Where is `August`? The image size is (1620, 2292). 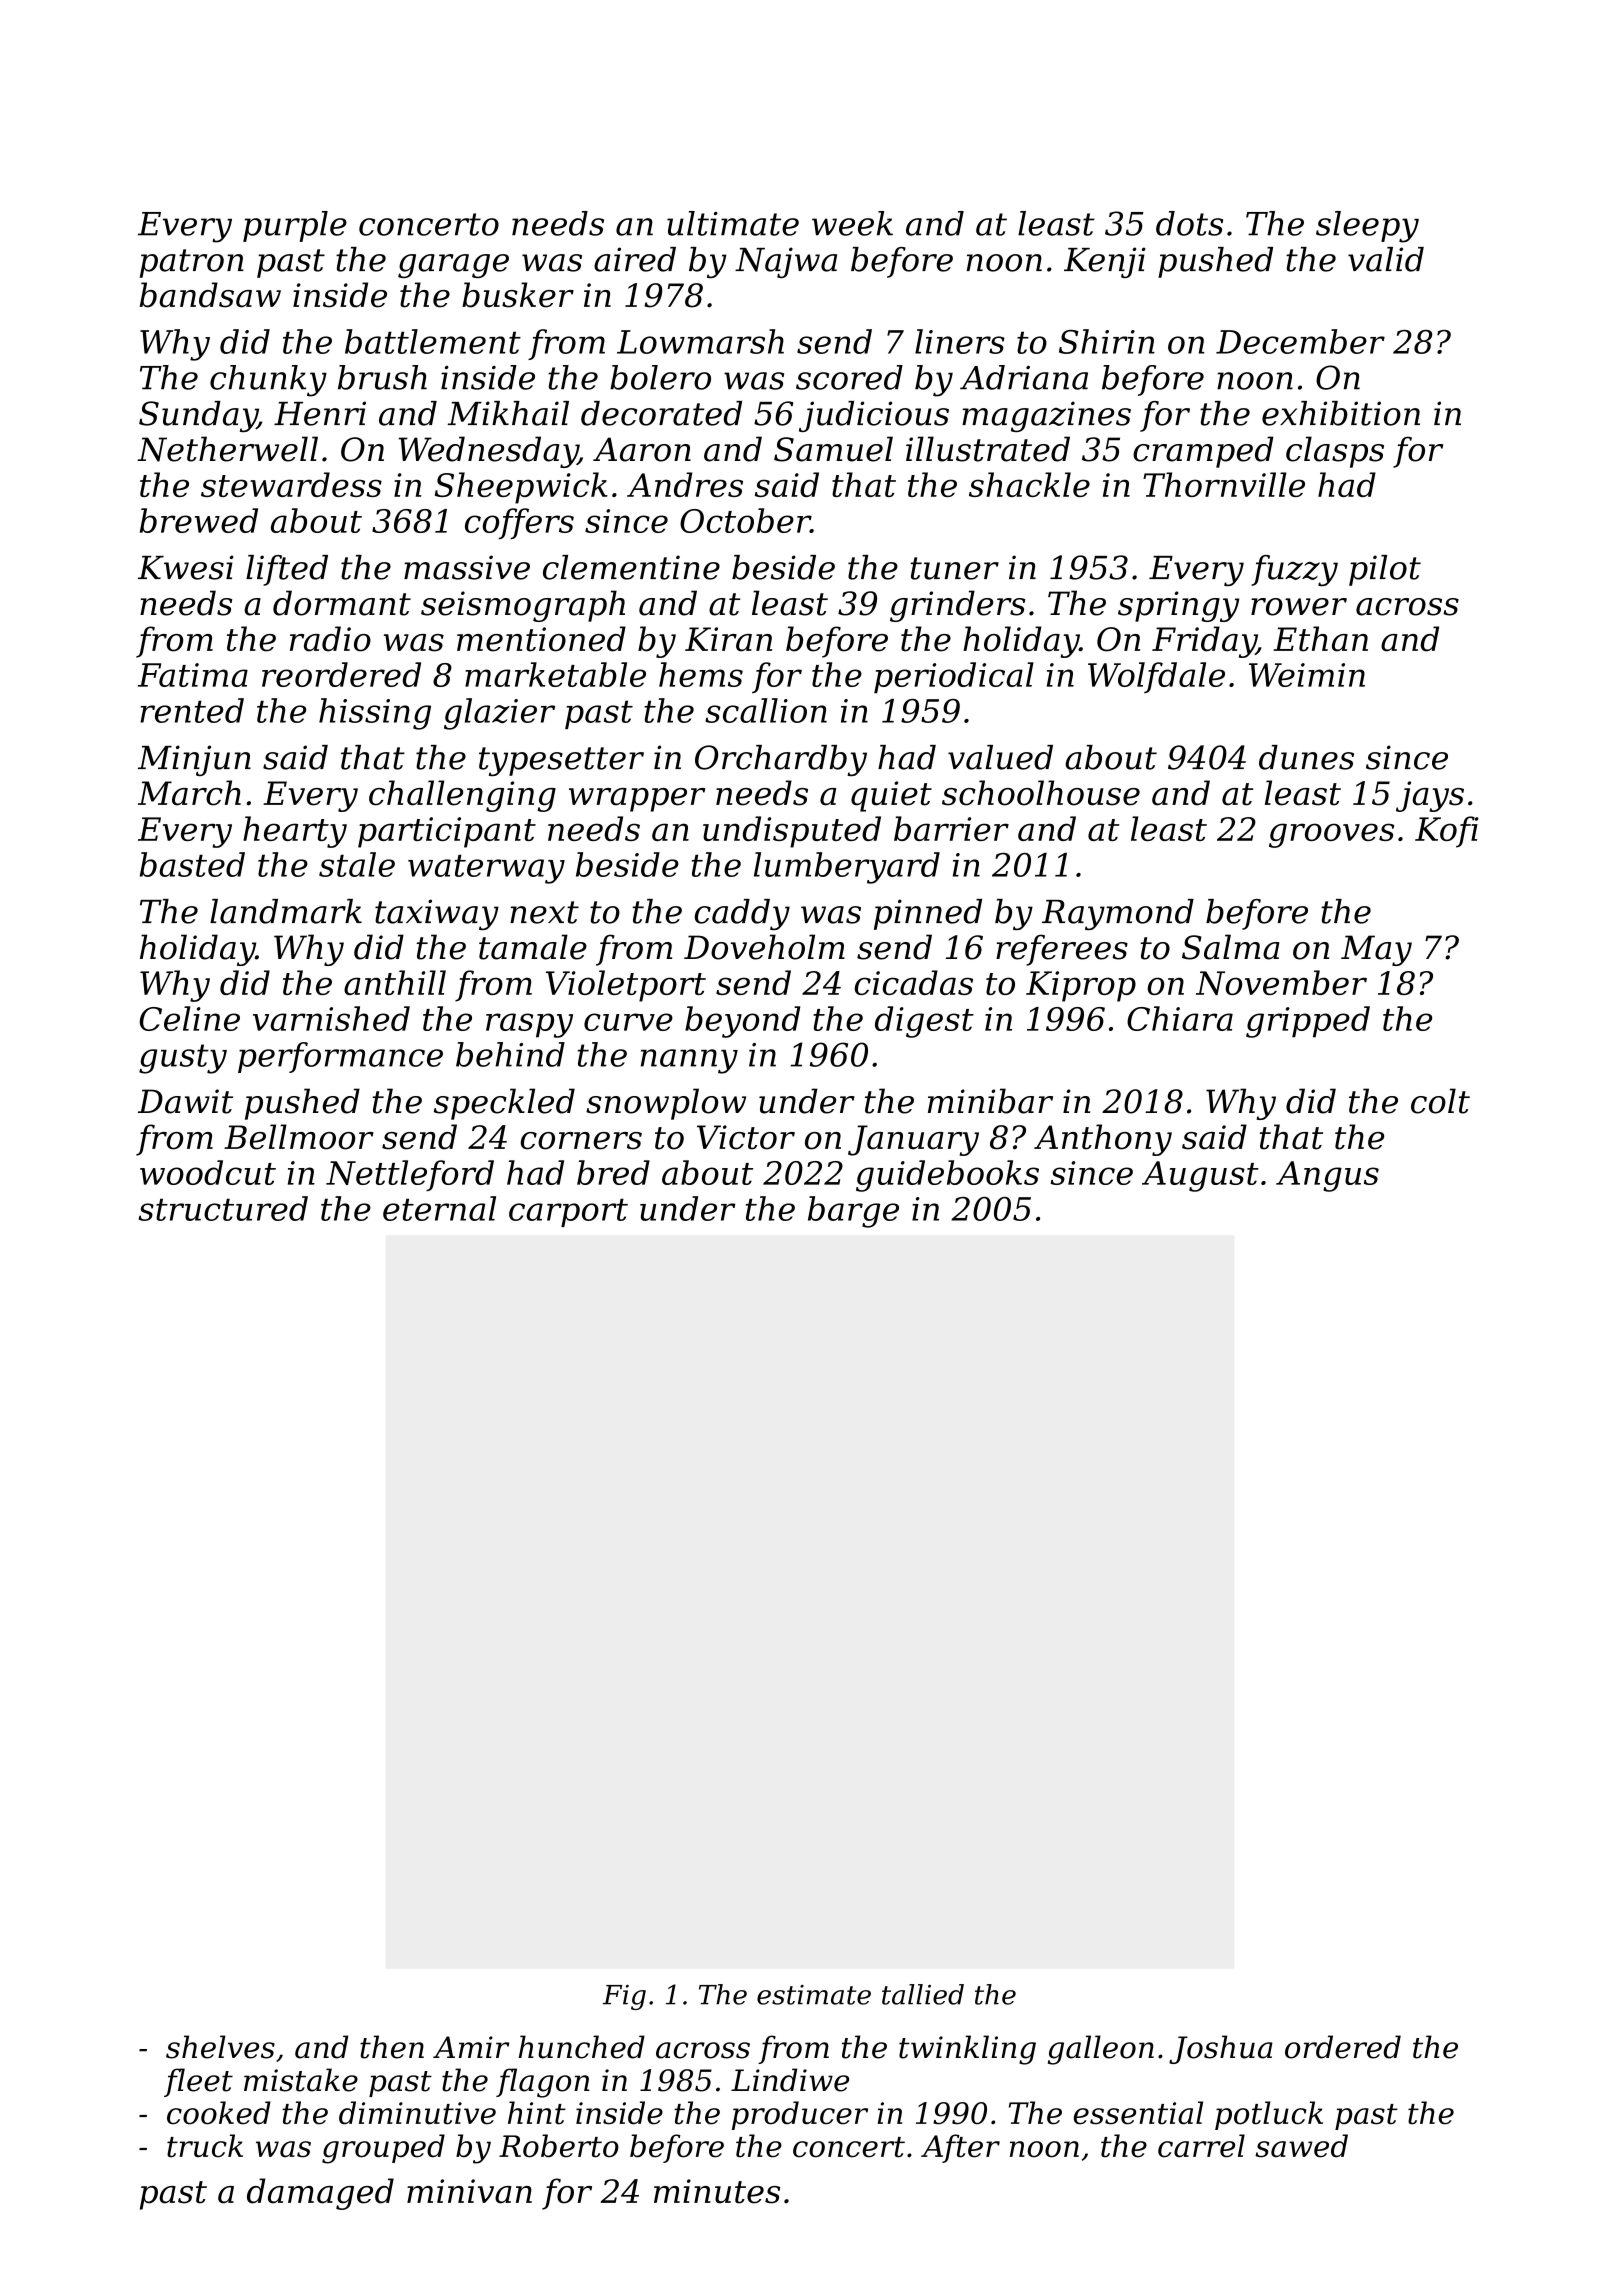 August is located at coordinates (1200, 1176).
